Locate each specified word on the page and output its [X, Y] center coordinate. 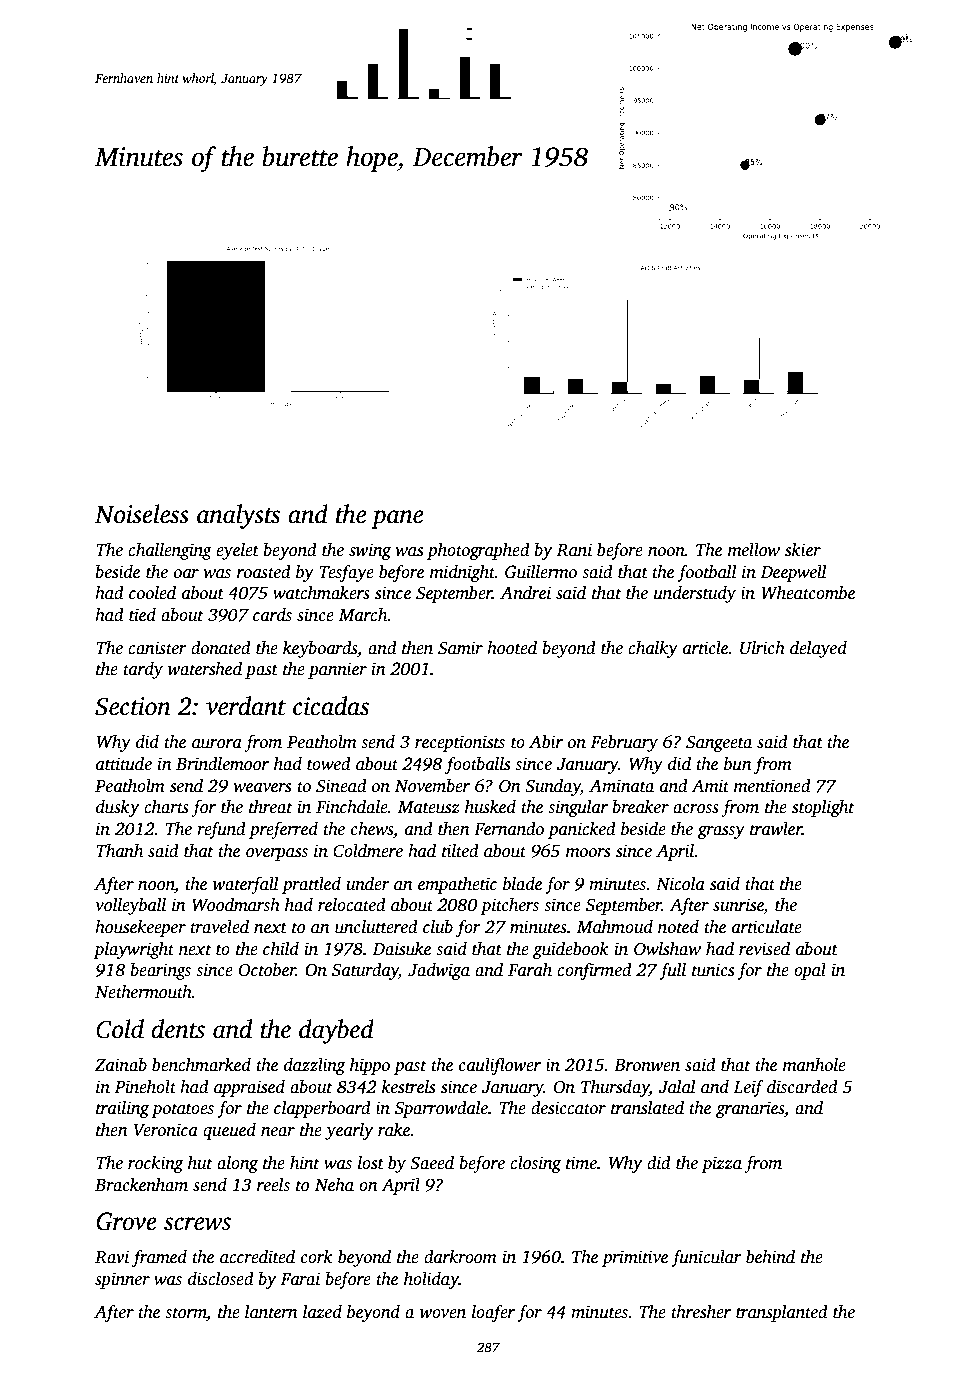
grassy [721, 832]
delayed [818, 649]
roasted [264, 572]
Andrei [525, 593]
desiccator [568, 1108]
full [672, 971]
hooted [512, 648]
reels [273, 1185]
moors [588, 853]
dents [178, 1029]
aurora [217, 744]
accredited [257, 1257]
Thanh [119, 851]
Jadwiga [439, 971]
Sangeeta [719, 744]
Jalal [677, 1087]
